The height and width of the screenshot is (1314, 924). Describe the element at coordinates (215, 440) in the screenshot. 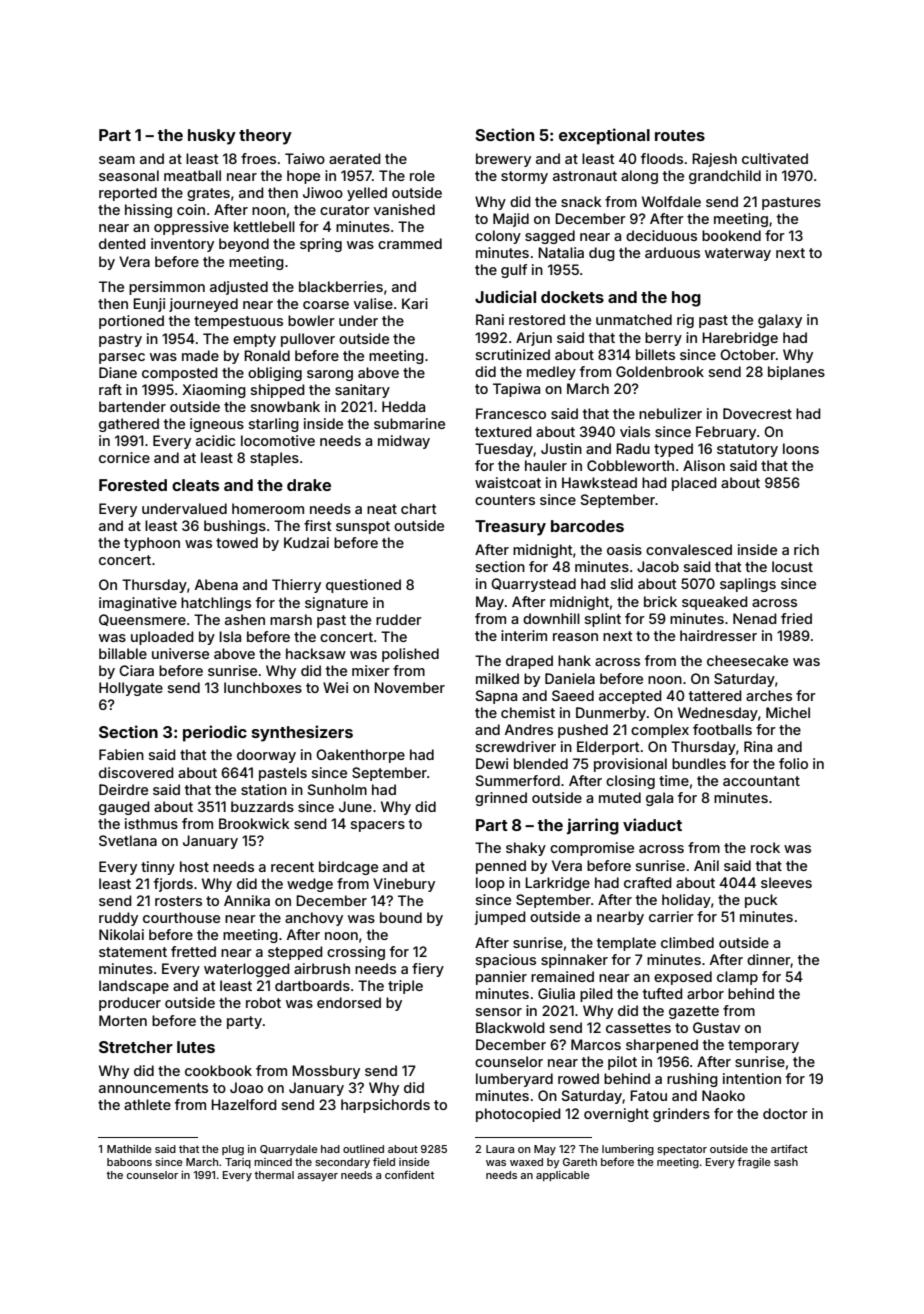

I see `acidic` at that location.
